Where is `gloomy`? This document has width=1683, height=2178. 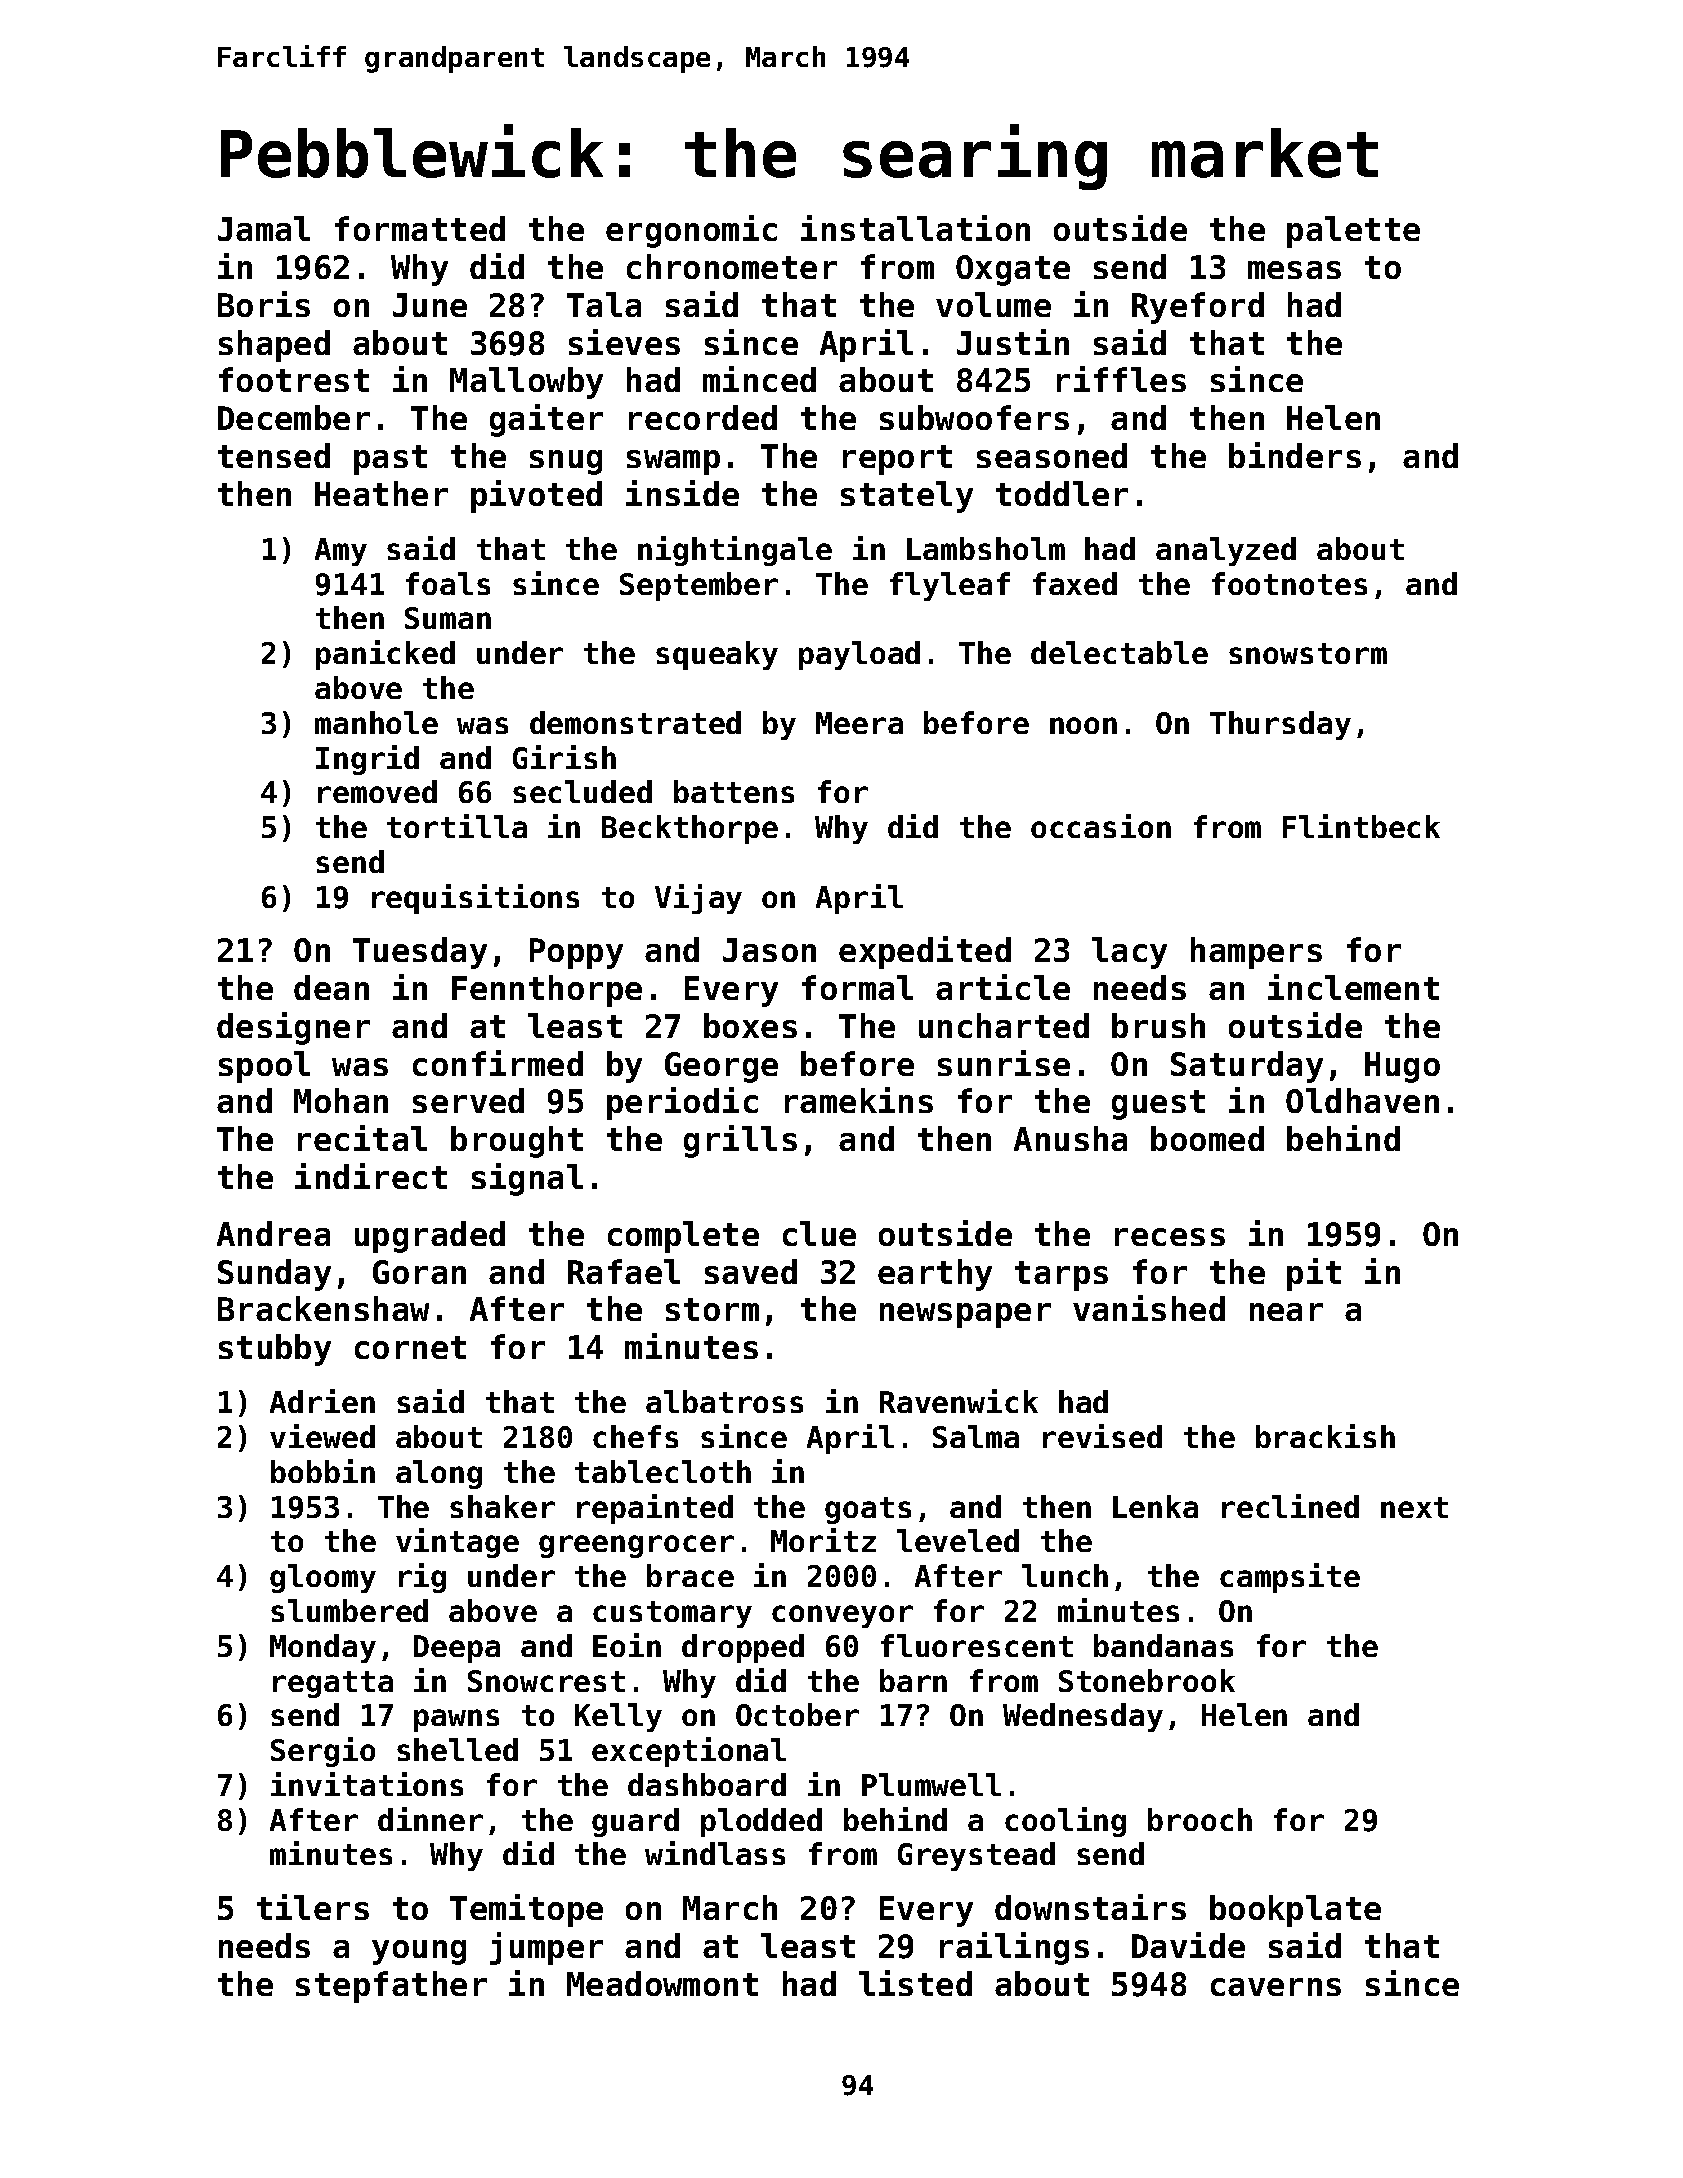 gloomy is located at coordinates (323, 1578).
